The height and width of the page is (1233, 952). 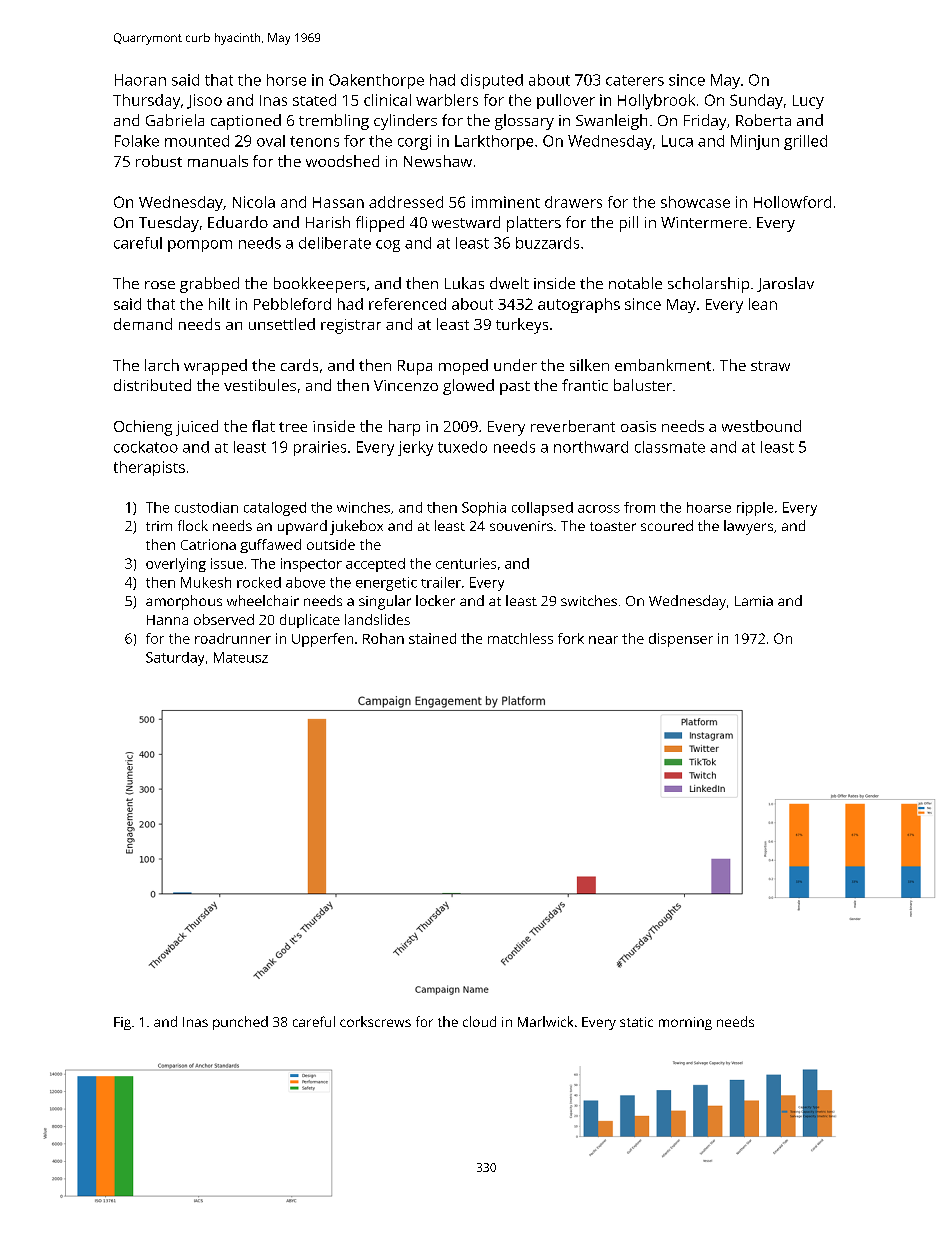 I want to click on Mateusz, so click(x=241, y=657).
